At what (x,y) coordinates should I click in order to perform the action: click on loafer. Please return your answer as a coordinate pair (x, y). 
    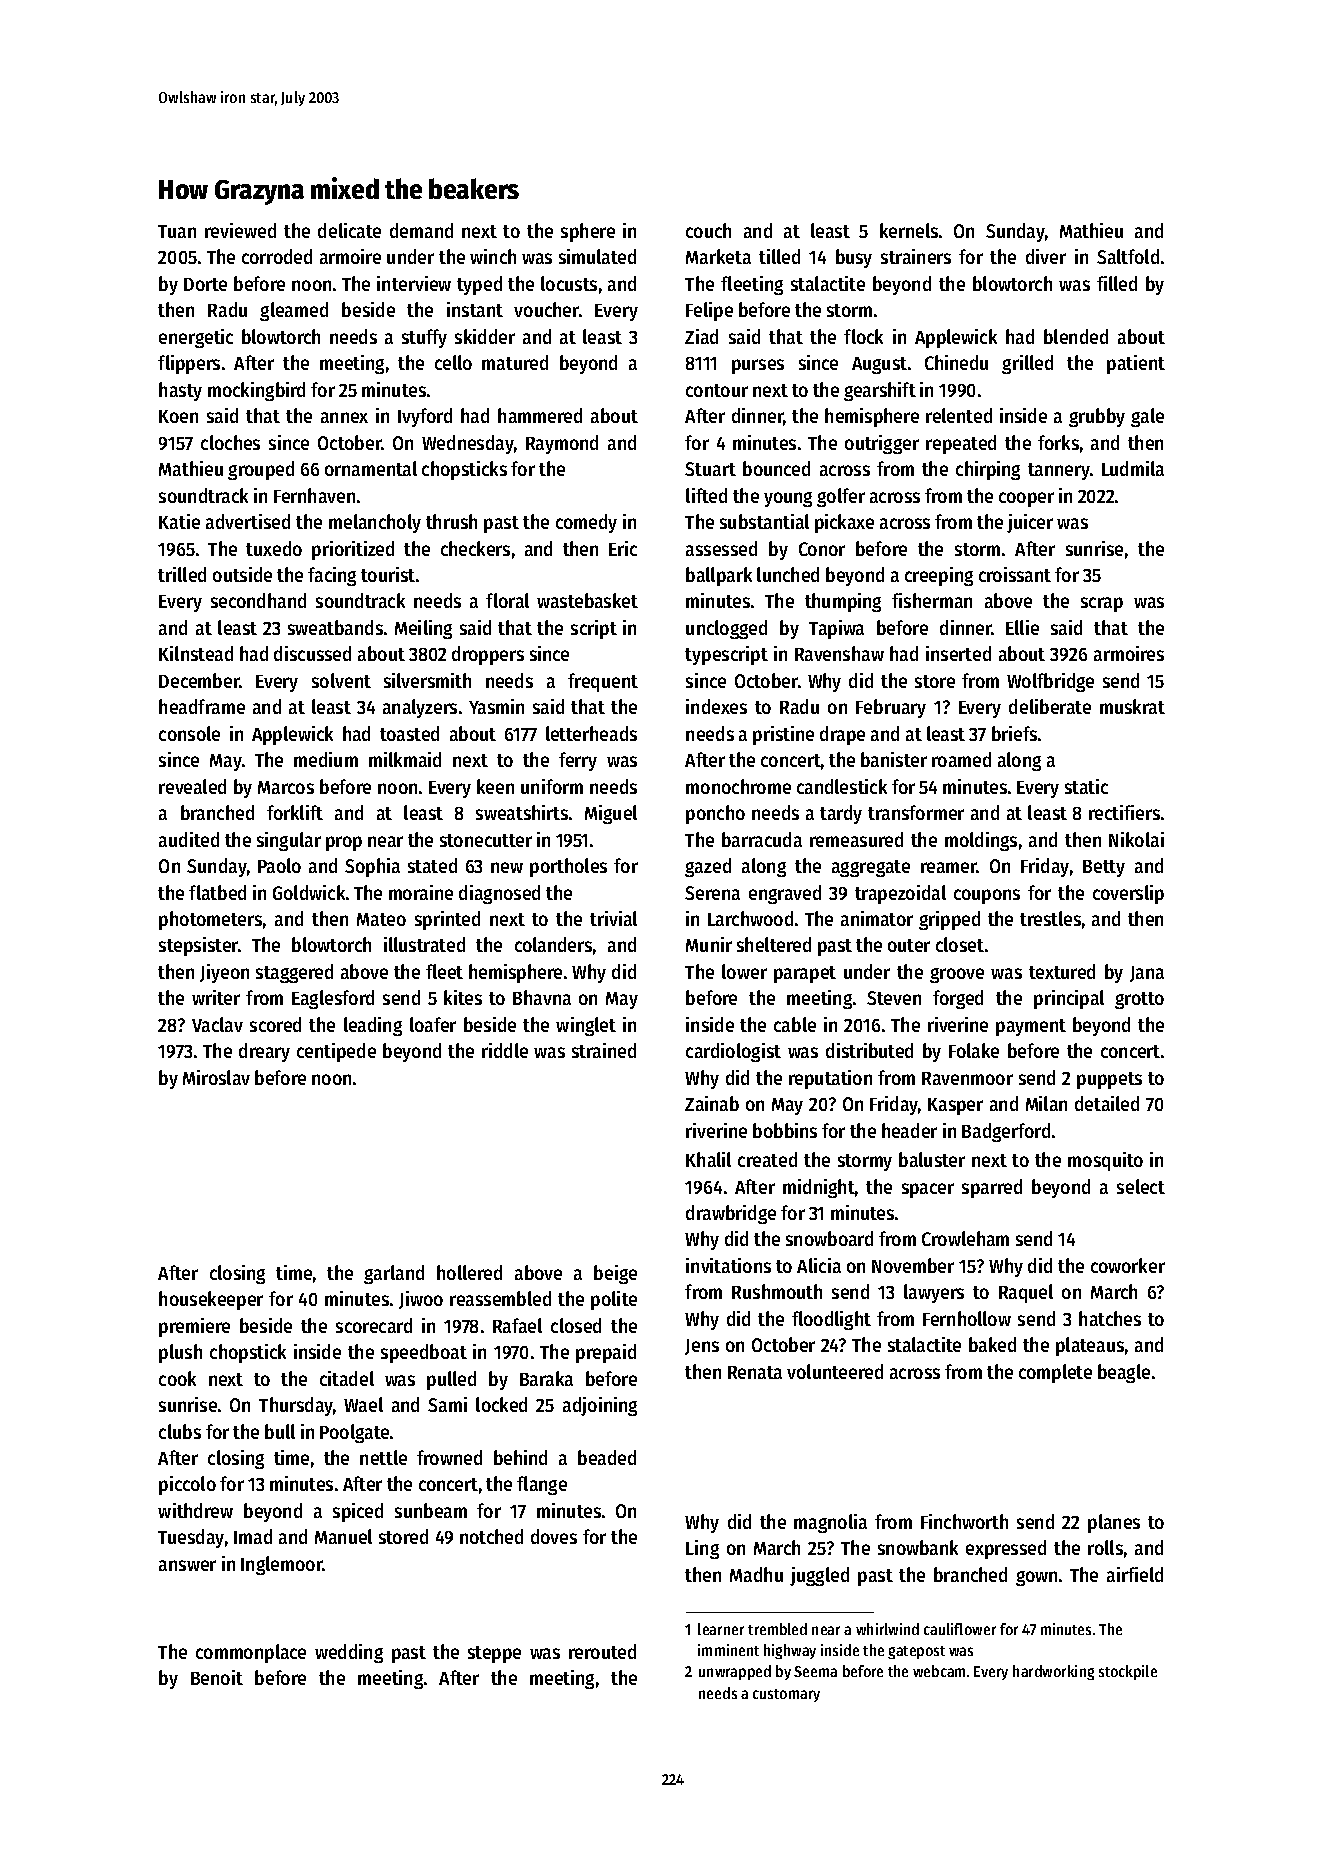
    Looking at the image, I should click on (433, 1024).
